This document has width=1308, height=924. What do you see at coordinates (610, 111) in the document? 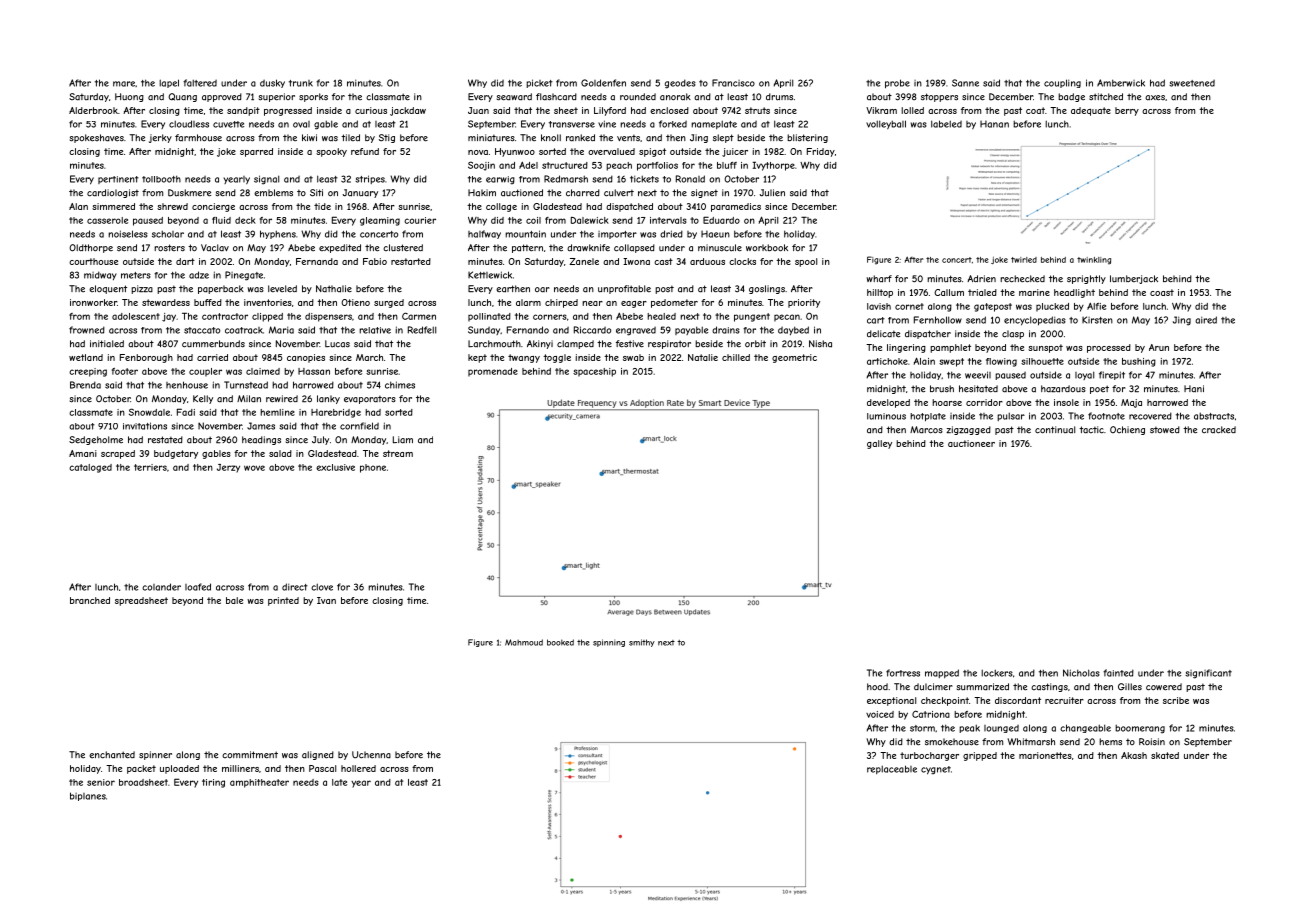
I see `Lilyford` at bounding box center [610, 111].
